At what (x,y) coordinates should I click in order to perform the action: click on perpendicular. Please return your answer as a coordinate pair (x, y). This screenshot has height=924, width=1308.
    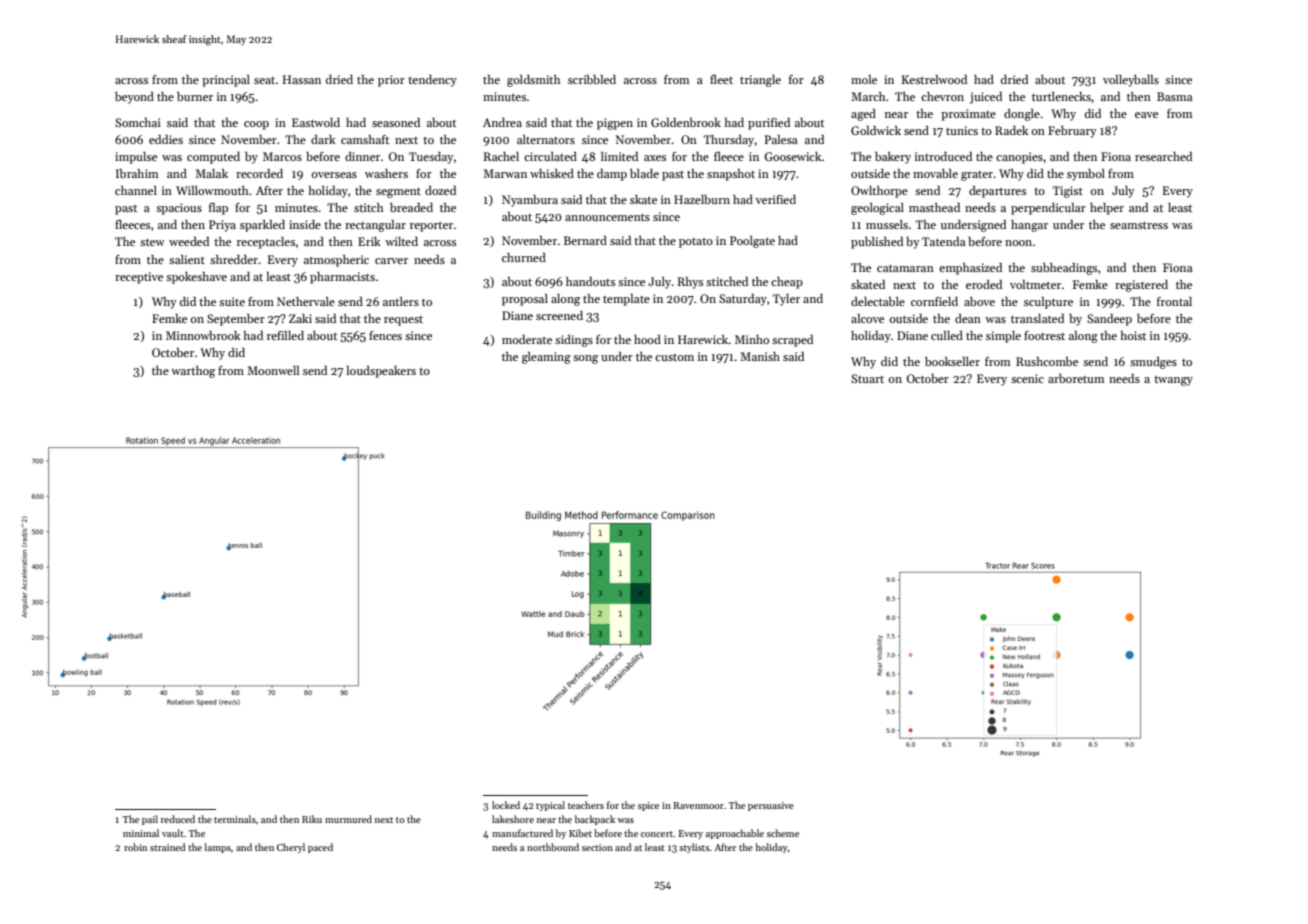
    Looking at the image, I should click on (1048, 209).
